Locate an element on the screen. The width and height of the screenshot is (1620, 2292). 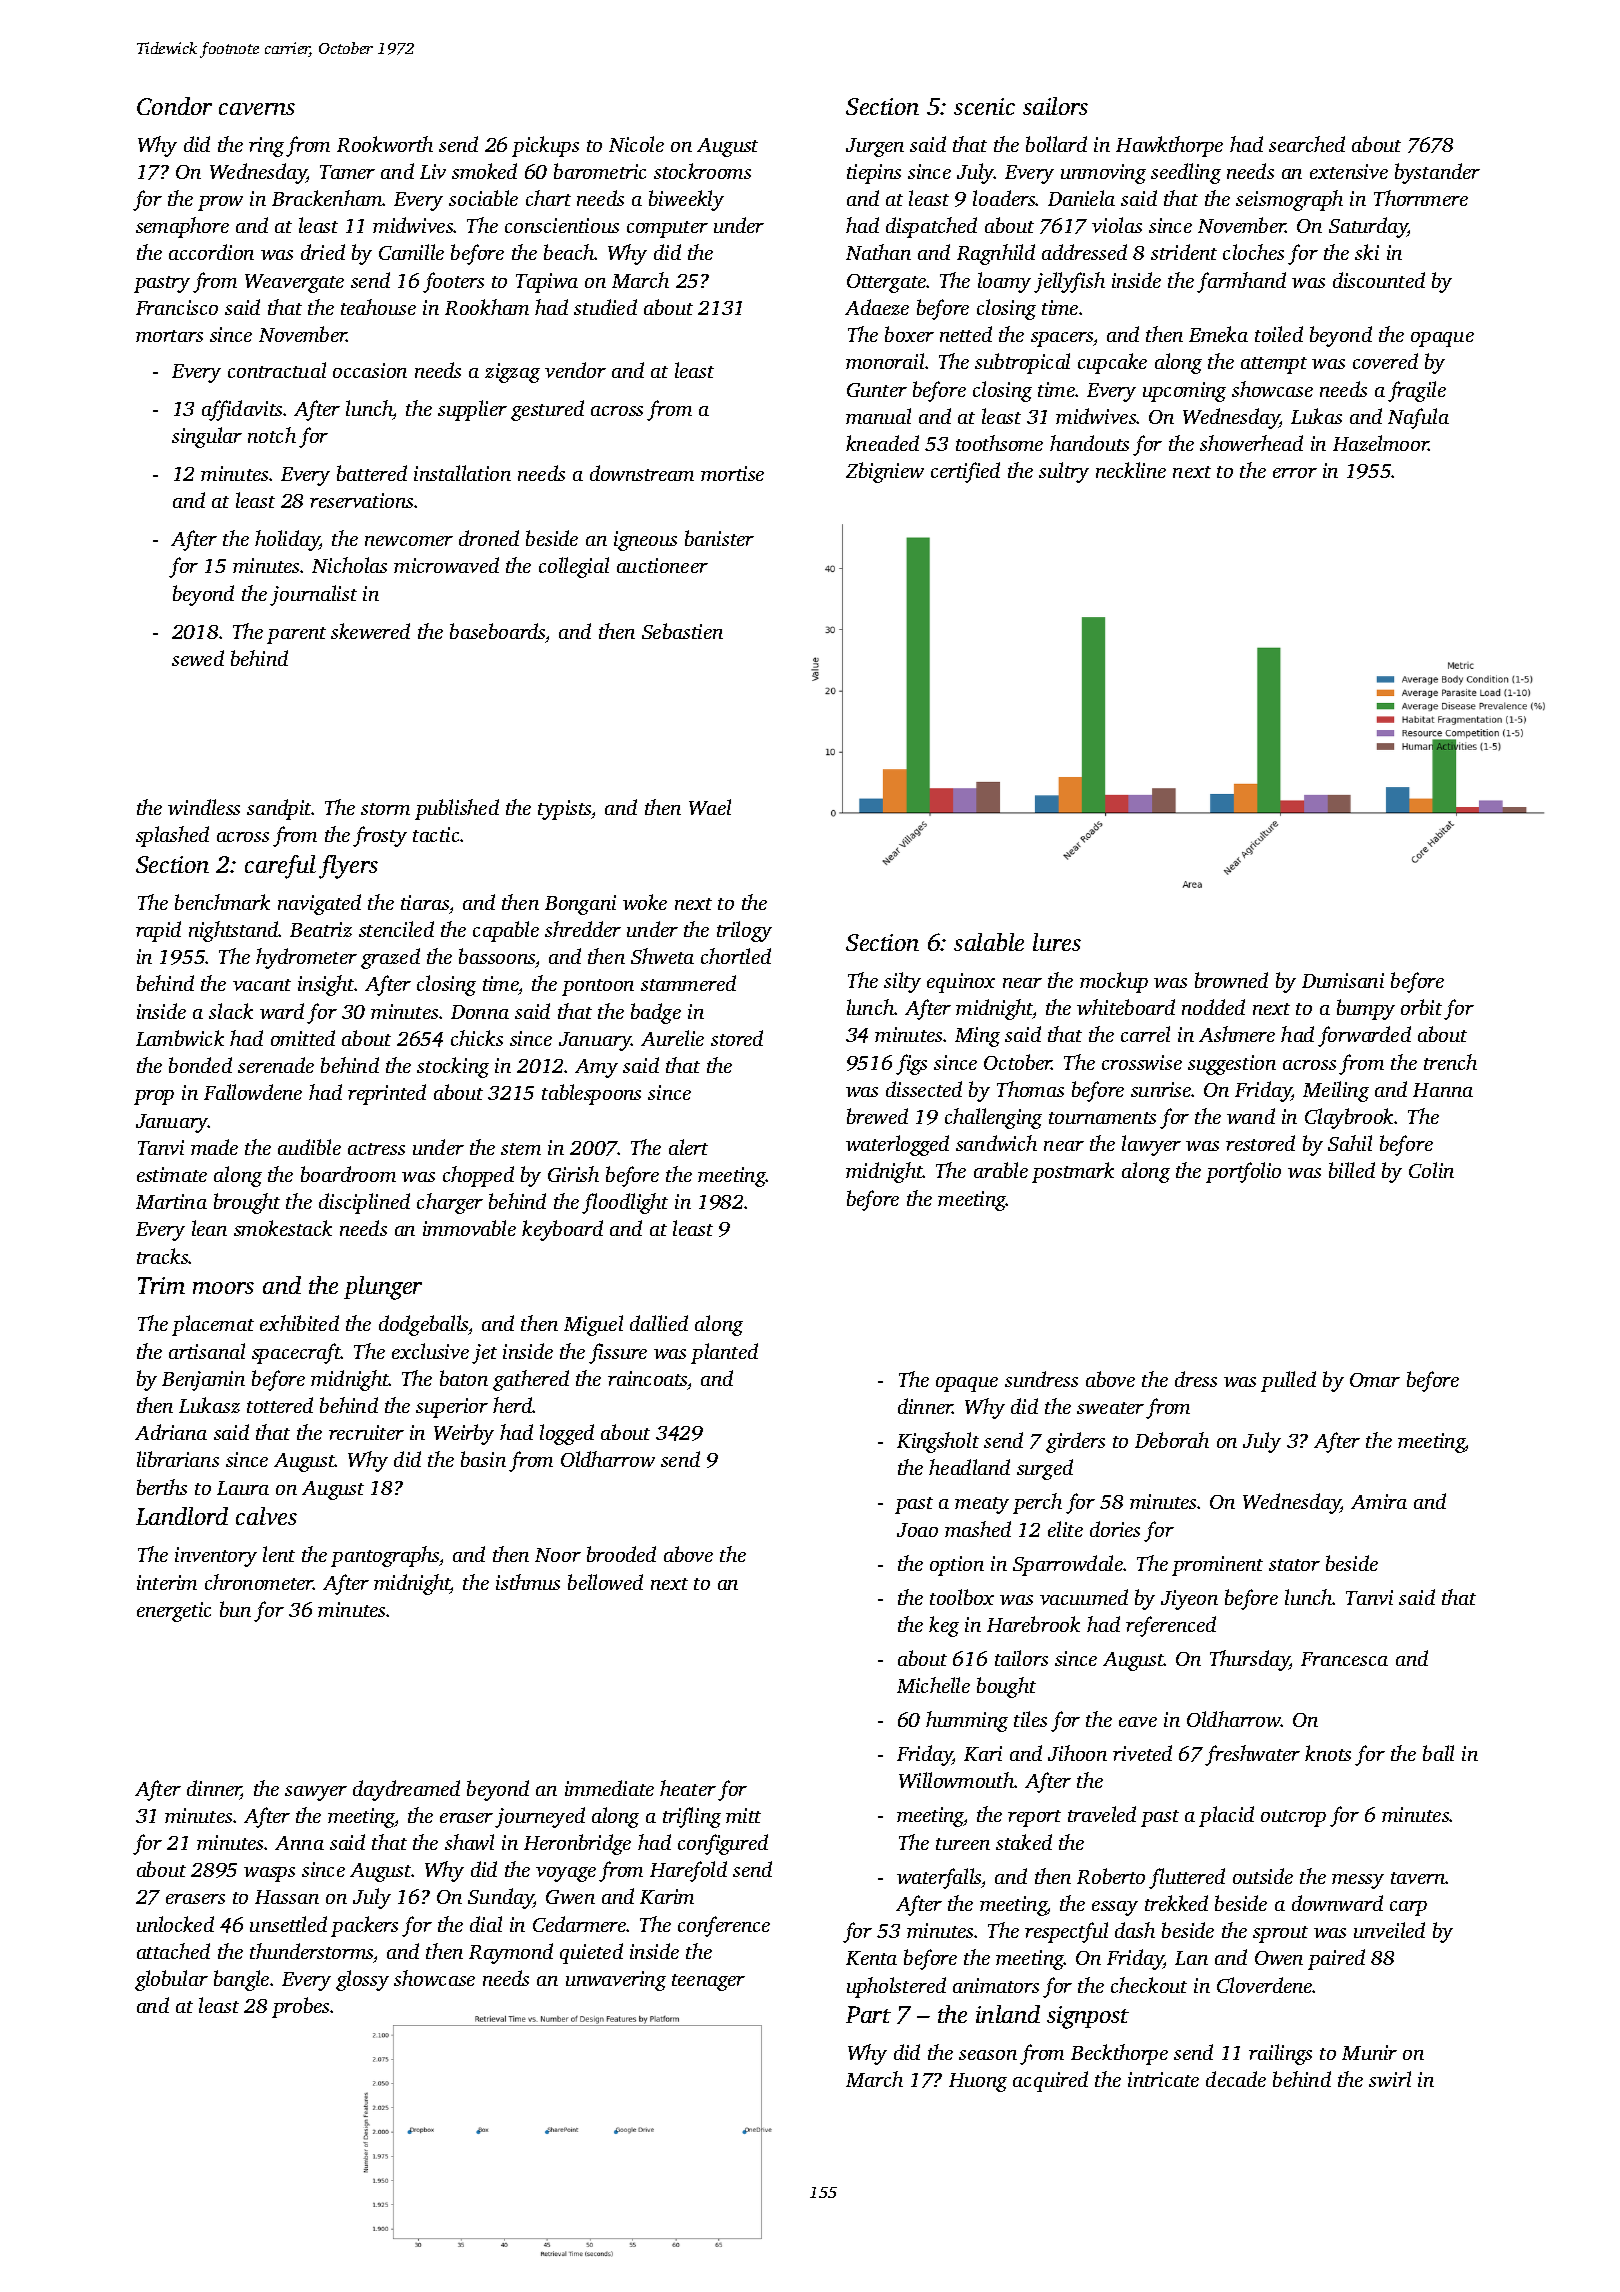
Dumisani is located at coordinates (1343, 980).
